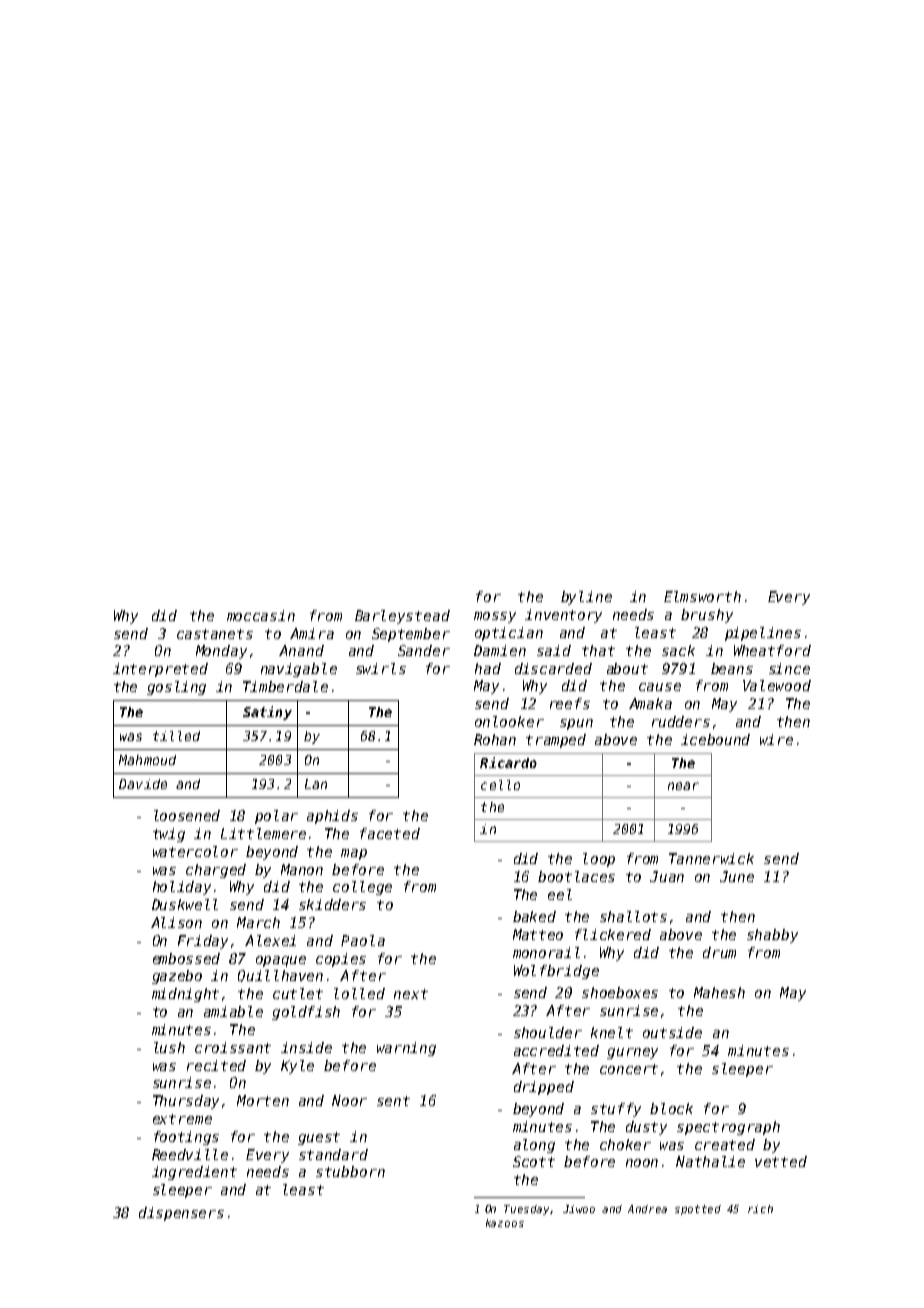  What do you see at coordinates (505, 1223) in the screenshot?
I see `kazoos` at bounding box center [505, 1223].
